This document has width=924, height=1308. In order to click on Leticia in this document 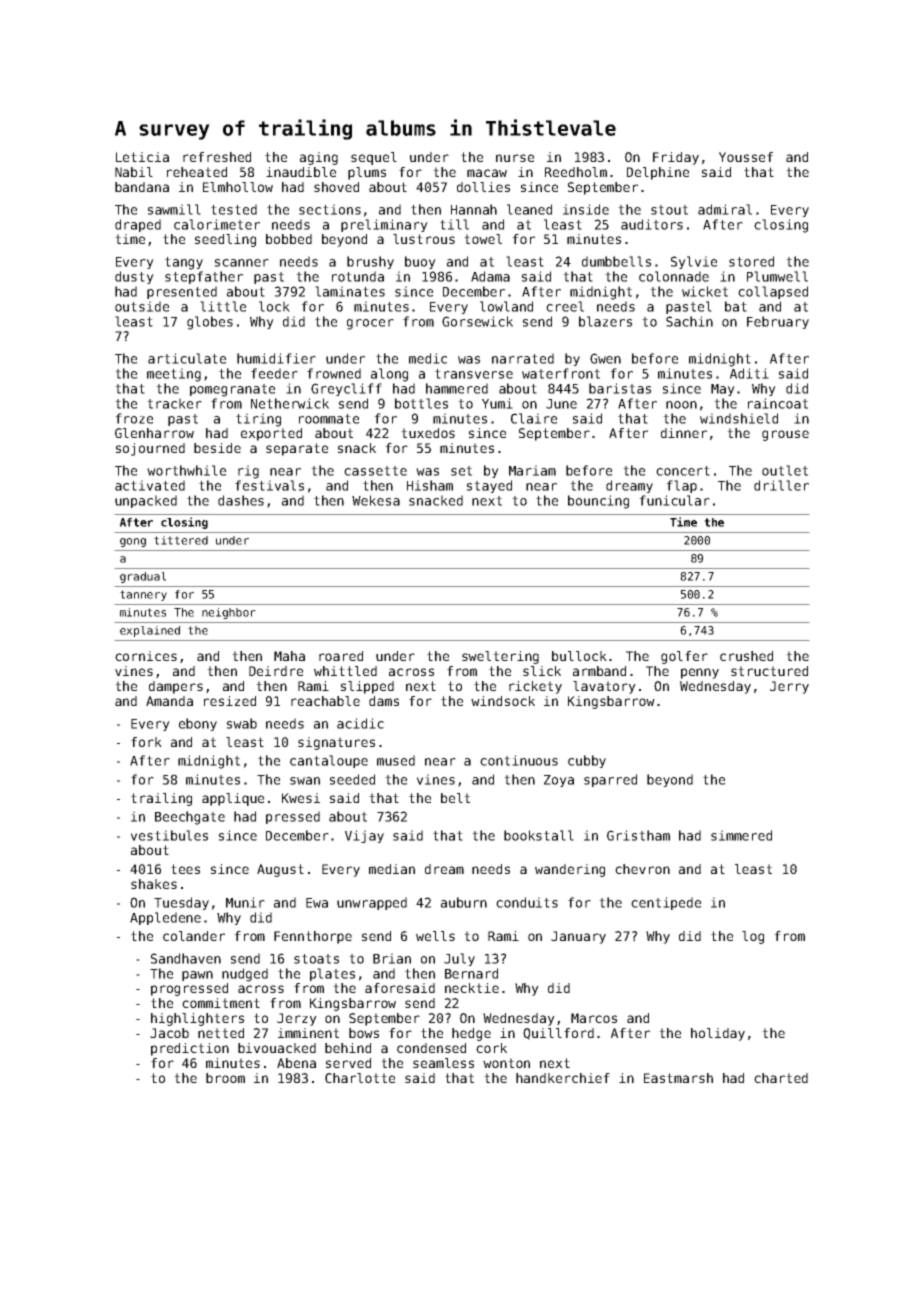, I will do `click(142, 157)`.
